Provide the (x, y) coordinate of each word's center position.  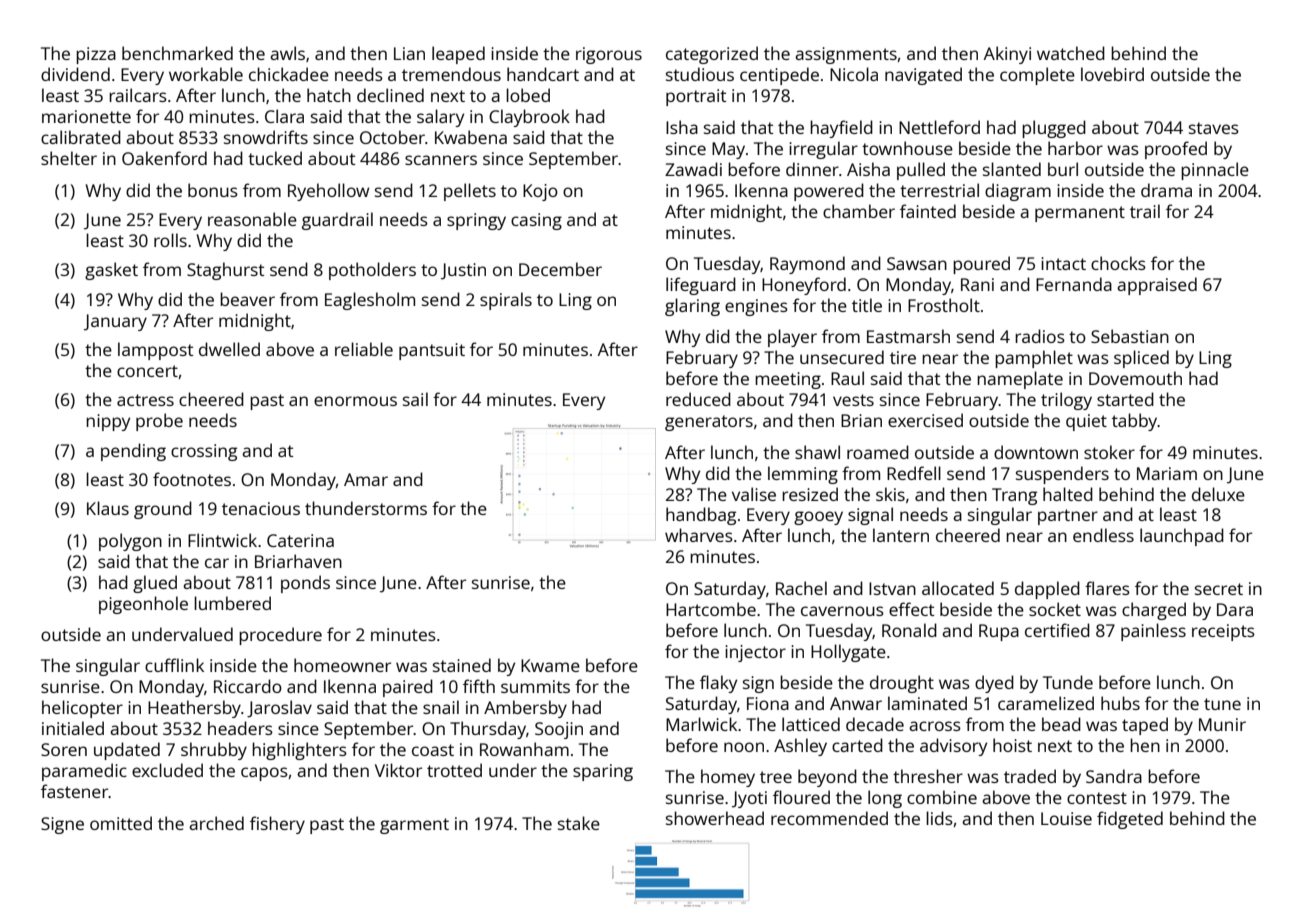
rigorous (609, 55)
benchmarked (177, 53)
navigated (923, 76)
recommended (829, 818)
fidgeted (1130, 820)
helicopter (82, 709)
